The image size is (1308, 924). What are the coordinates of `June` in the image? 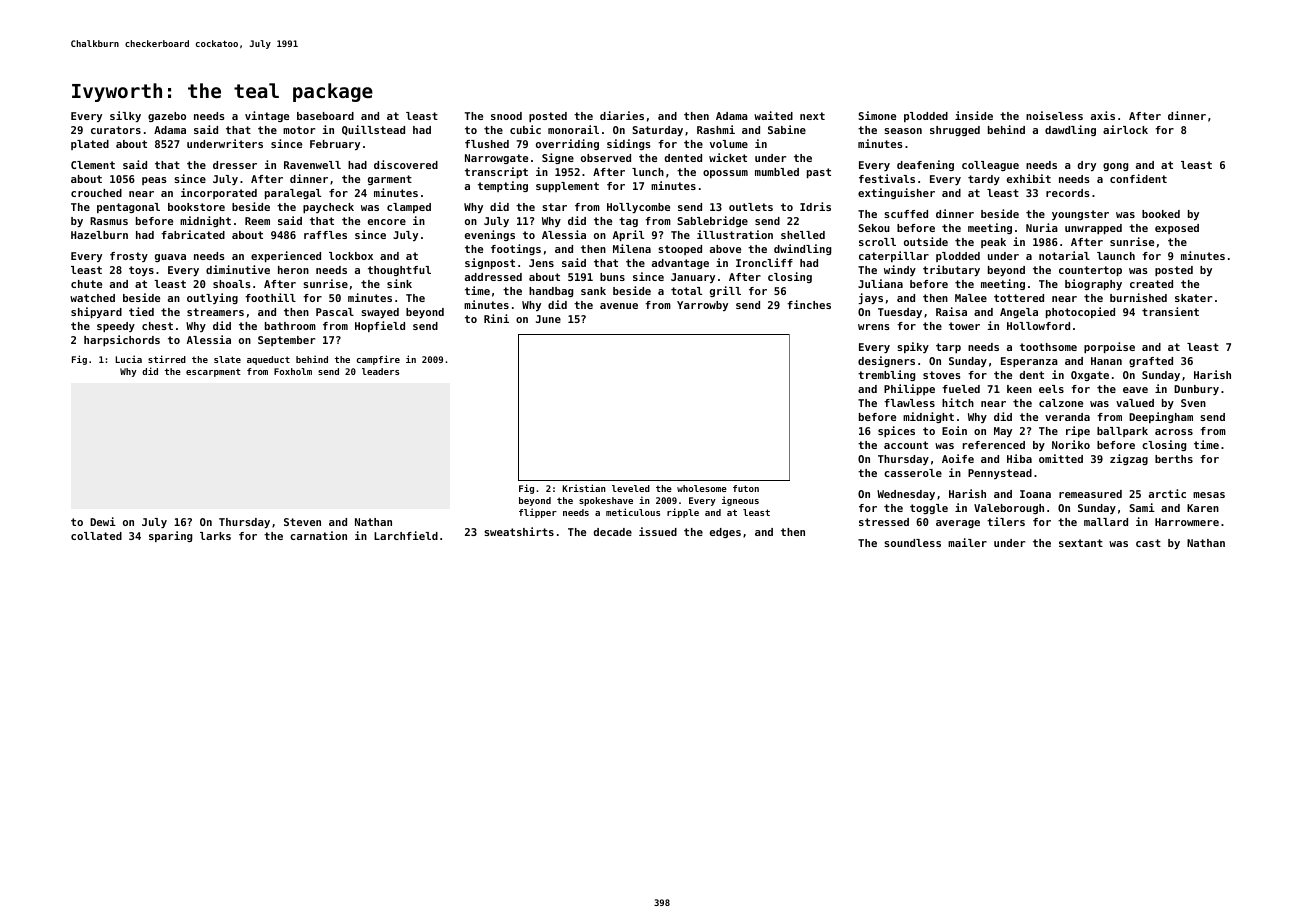 It's located at (548, 319).
